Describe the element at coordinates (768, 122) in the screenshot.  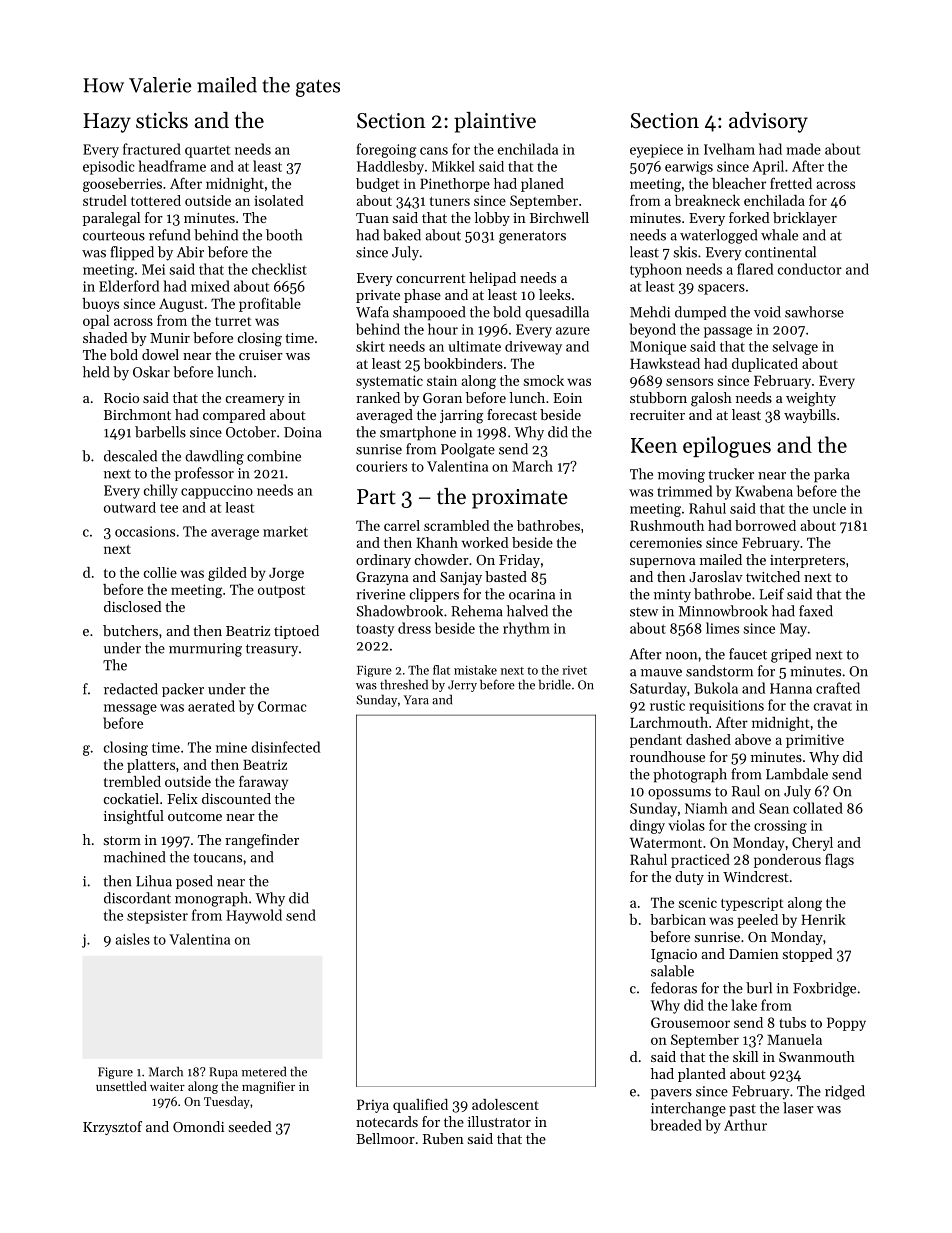
I see `advisory` at that location.
